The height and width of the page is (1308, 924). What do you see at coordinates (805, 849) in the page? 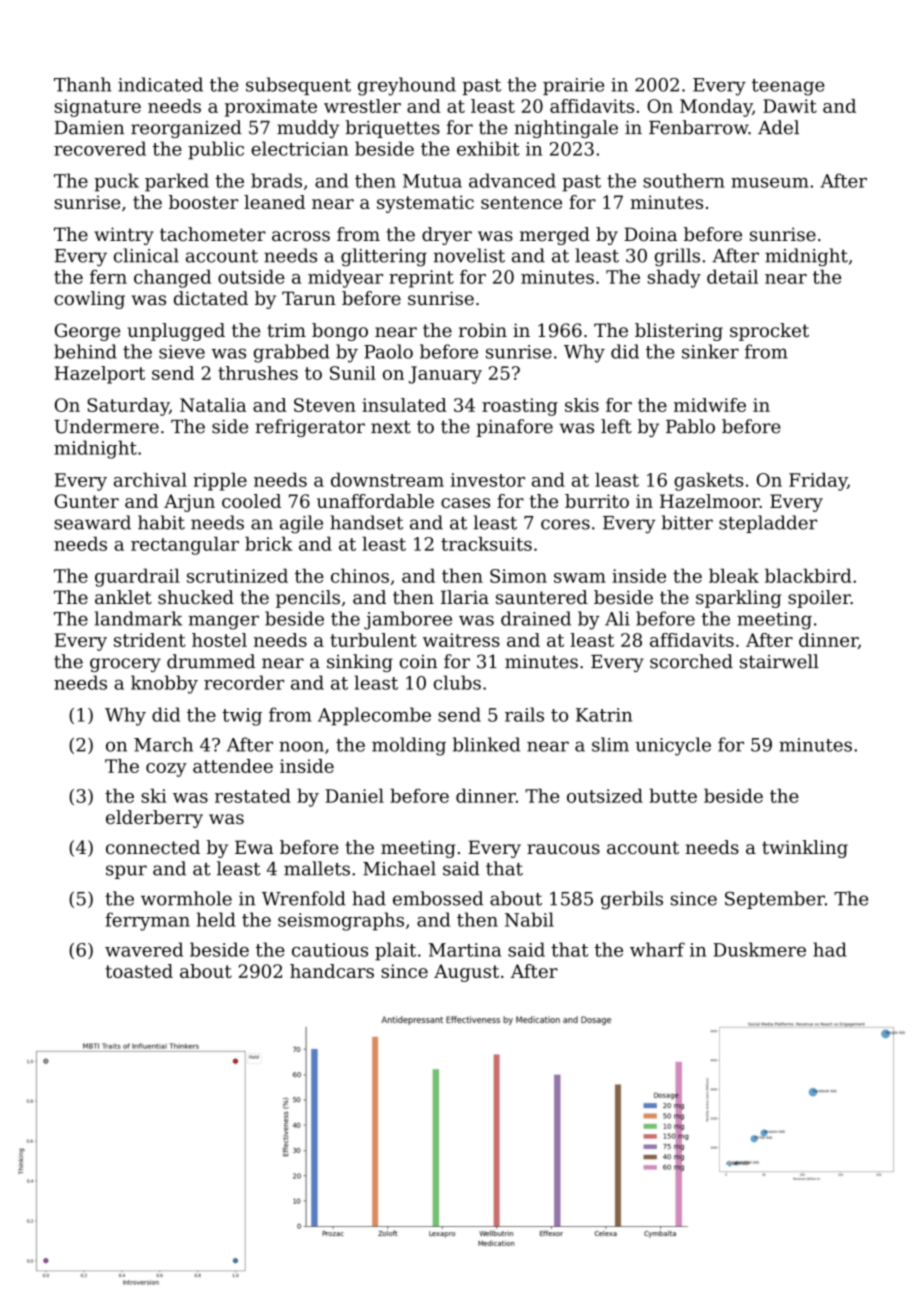
I see `twinkling` at bounding box center [805, 849].
